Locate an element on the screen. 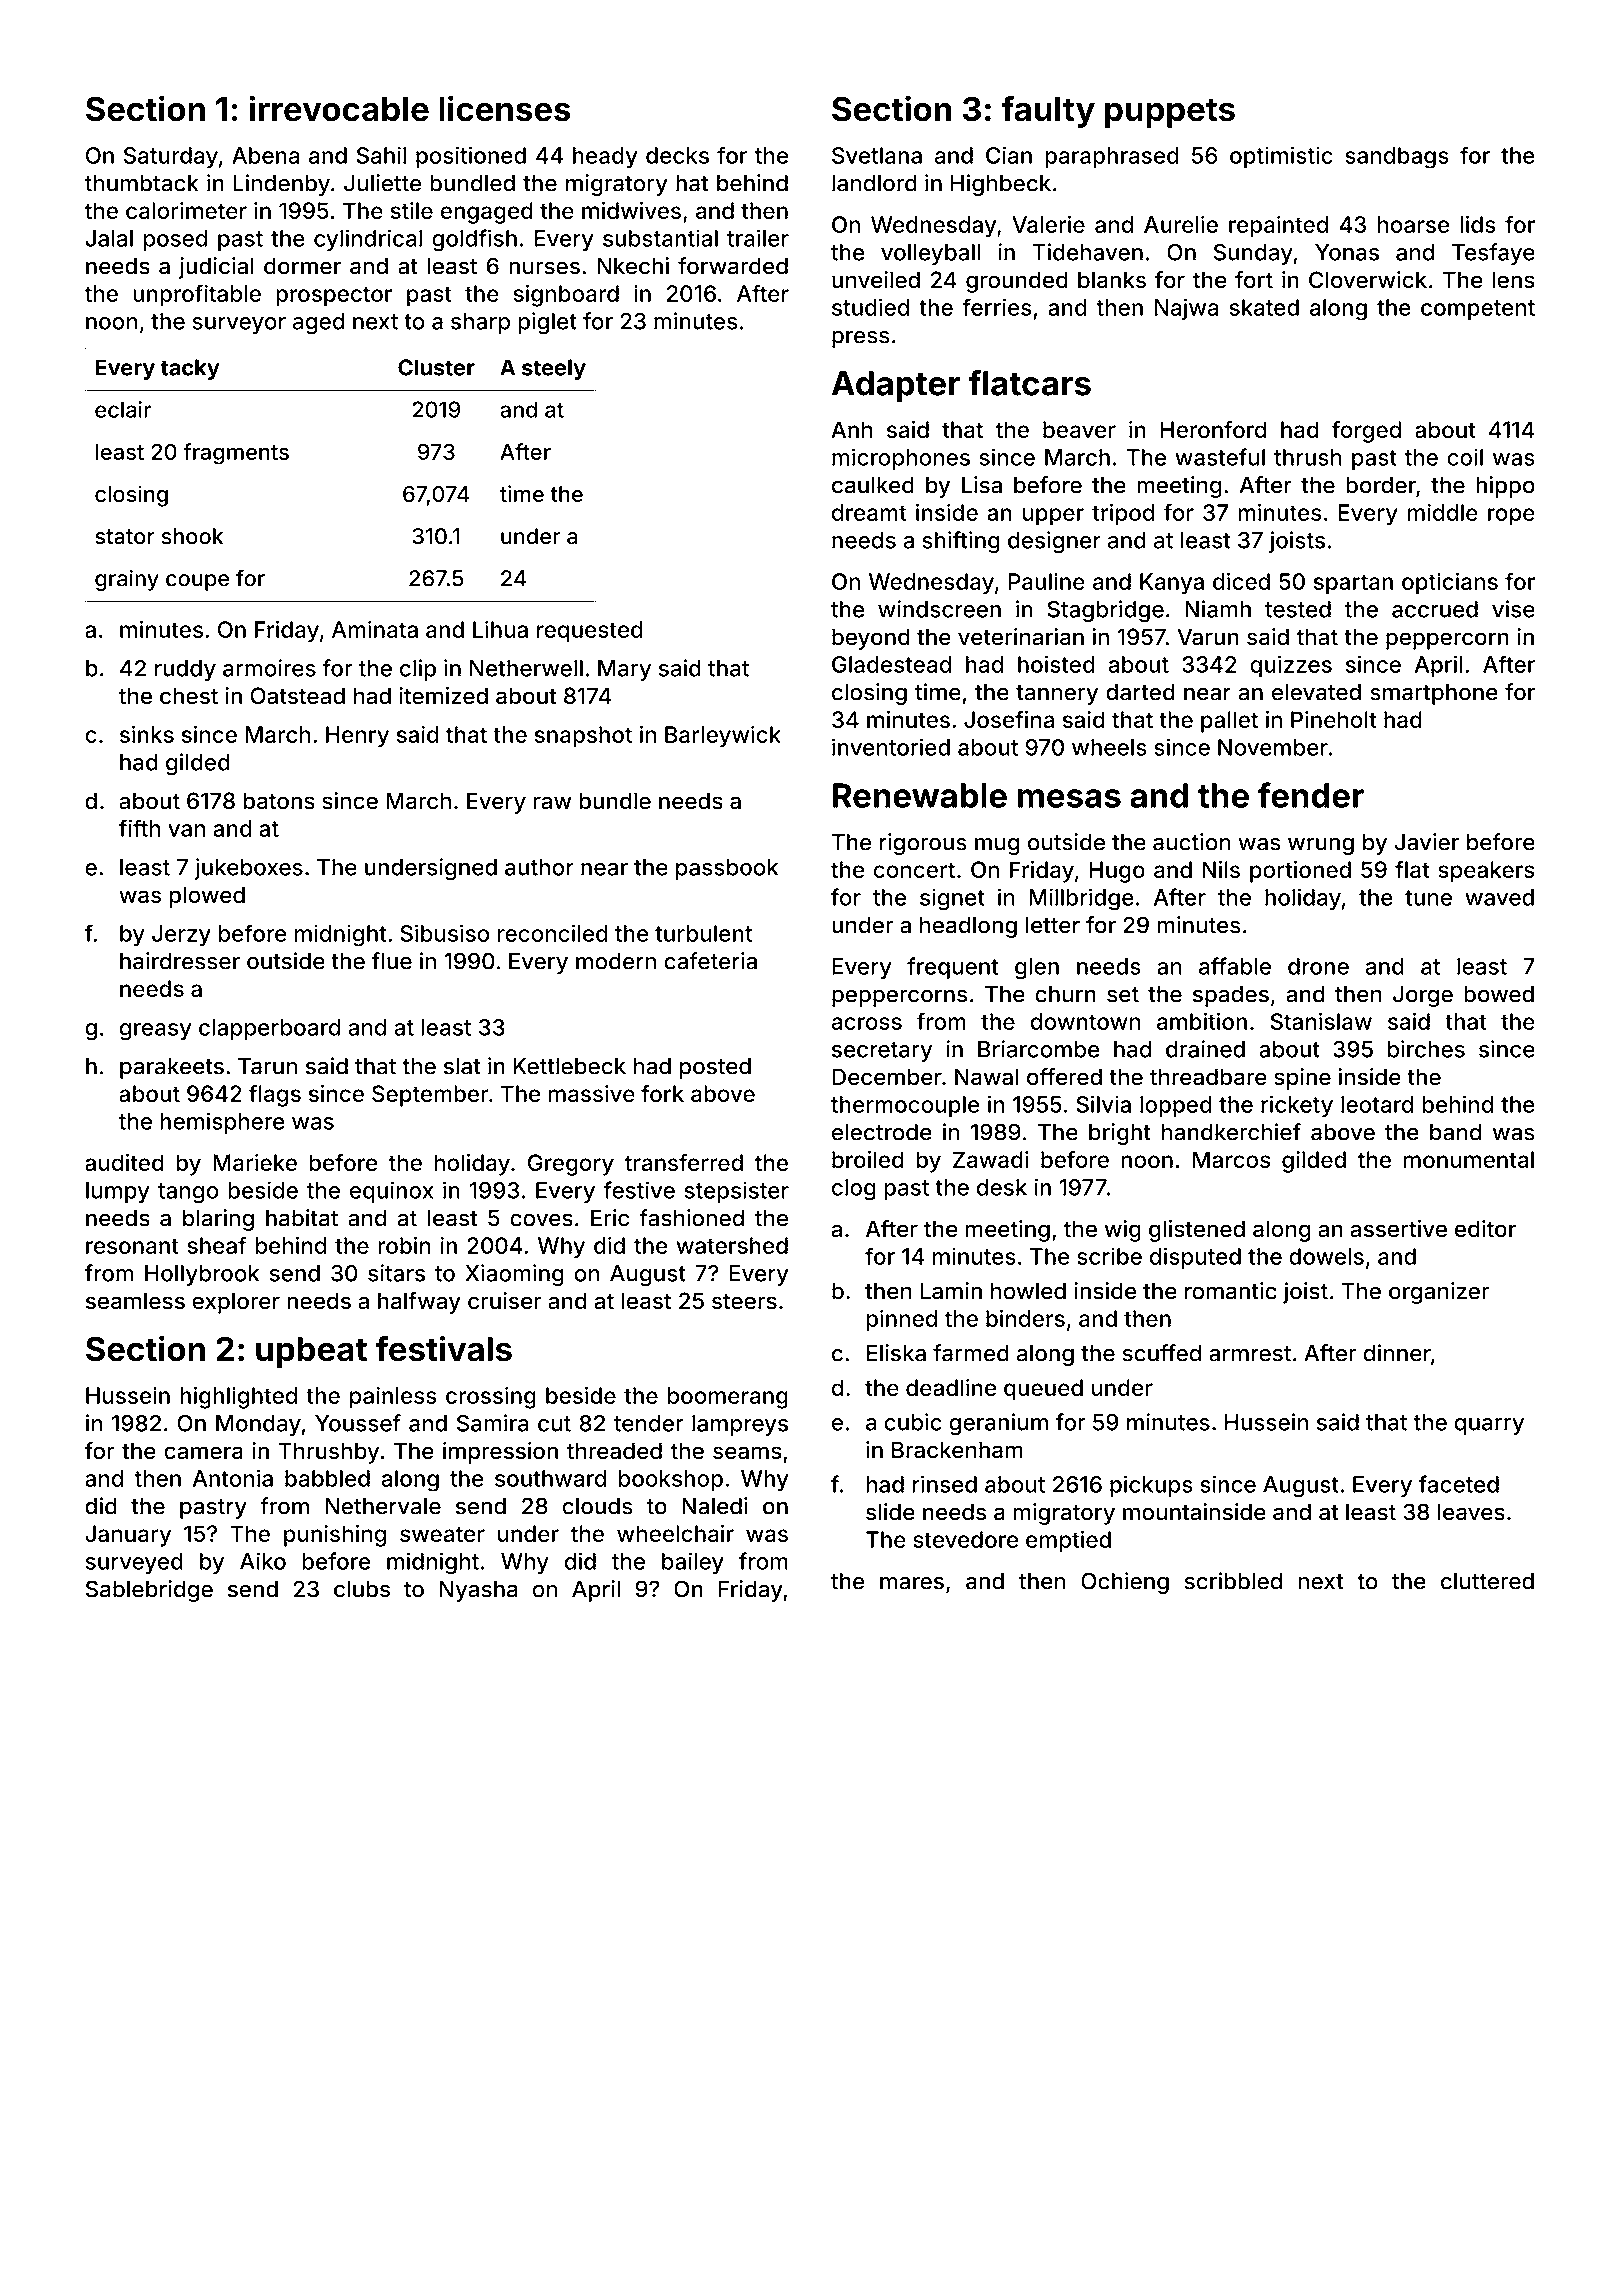 Image resolution: width=1620 pixels, height=2292 pixels. fashioned is located at coordinates (691, 1218).
